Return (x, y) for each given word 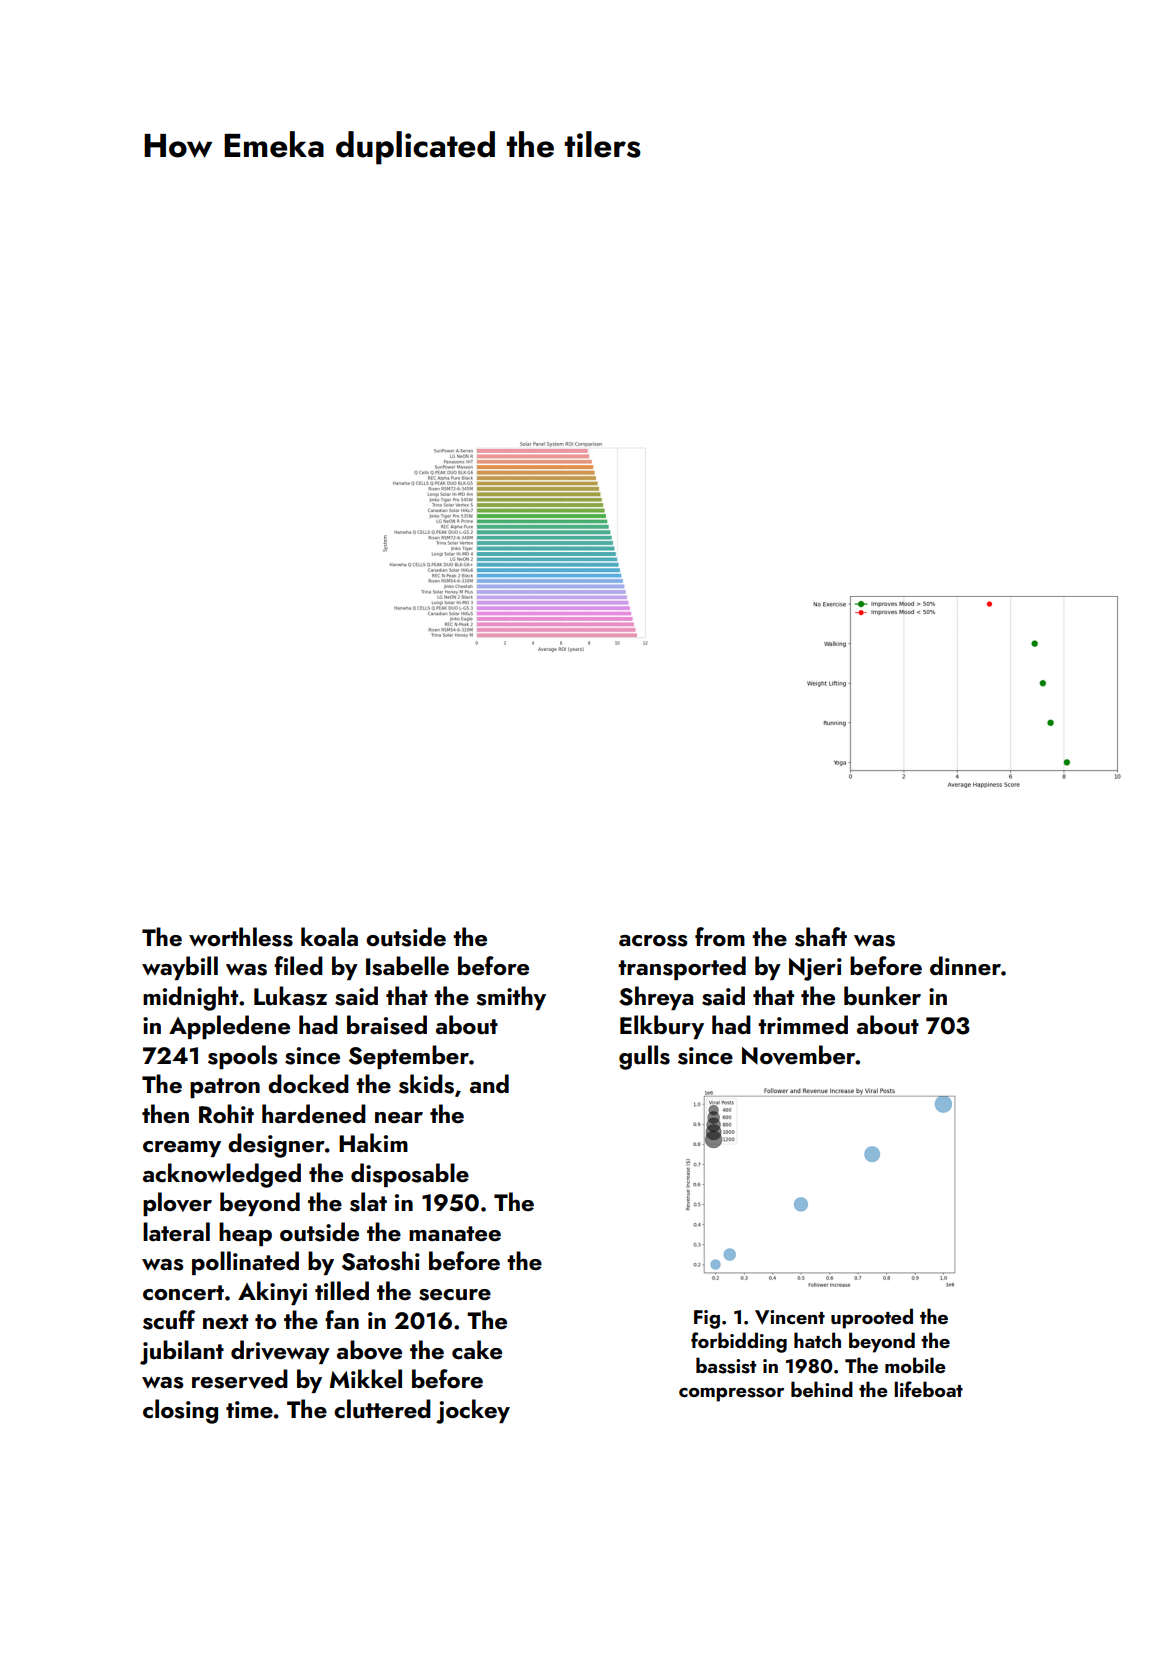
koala (329, 936)
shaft (821, 937)
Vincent (790, 1317)
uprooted (872, 1318)
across (653, 941)
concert (183, 1292)
